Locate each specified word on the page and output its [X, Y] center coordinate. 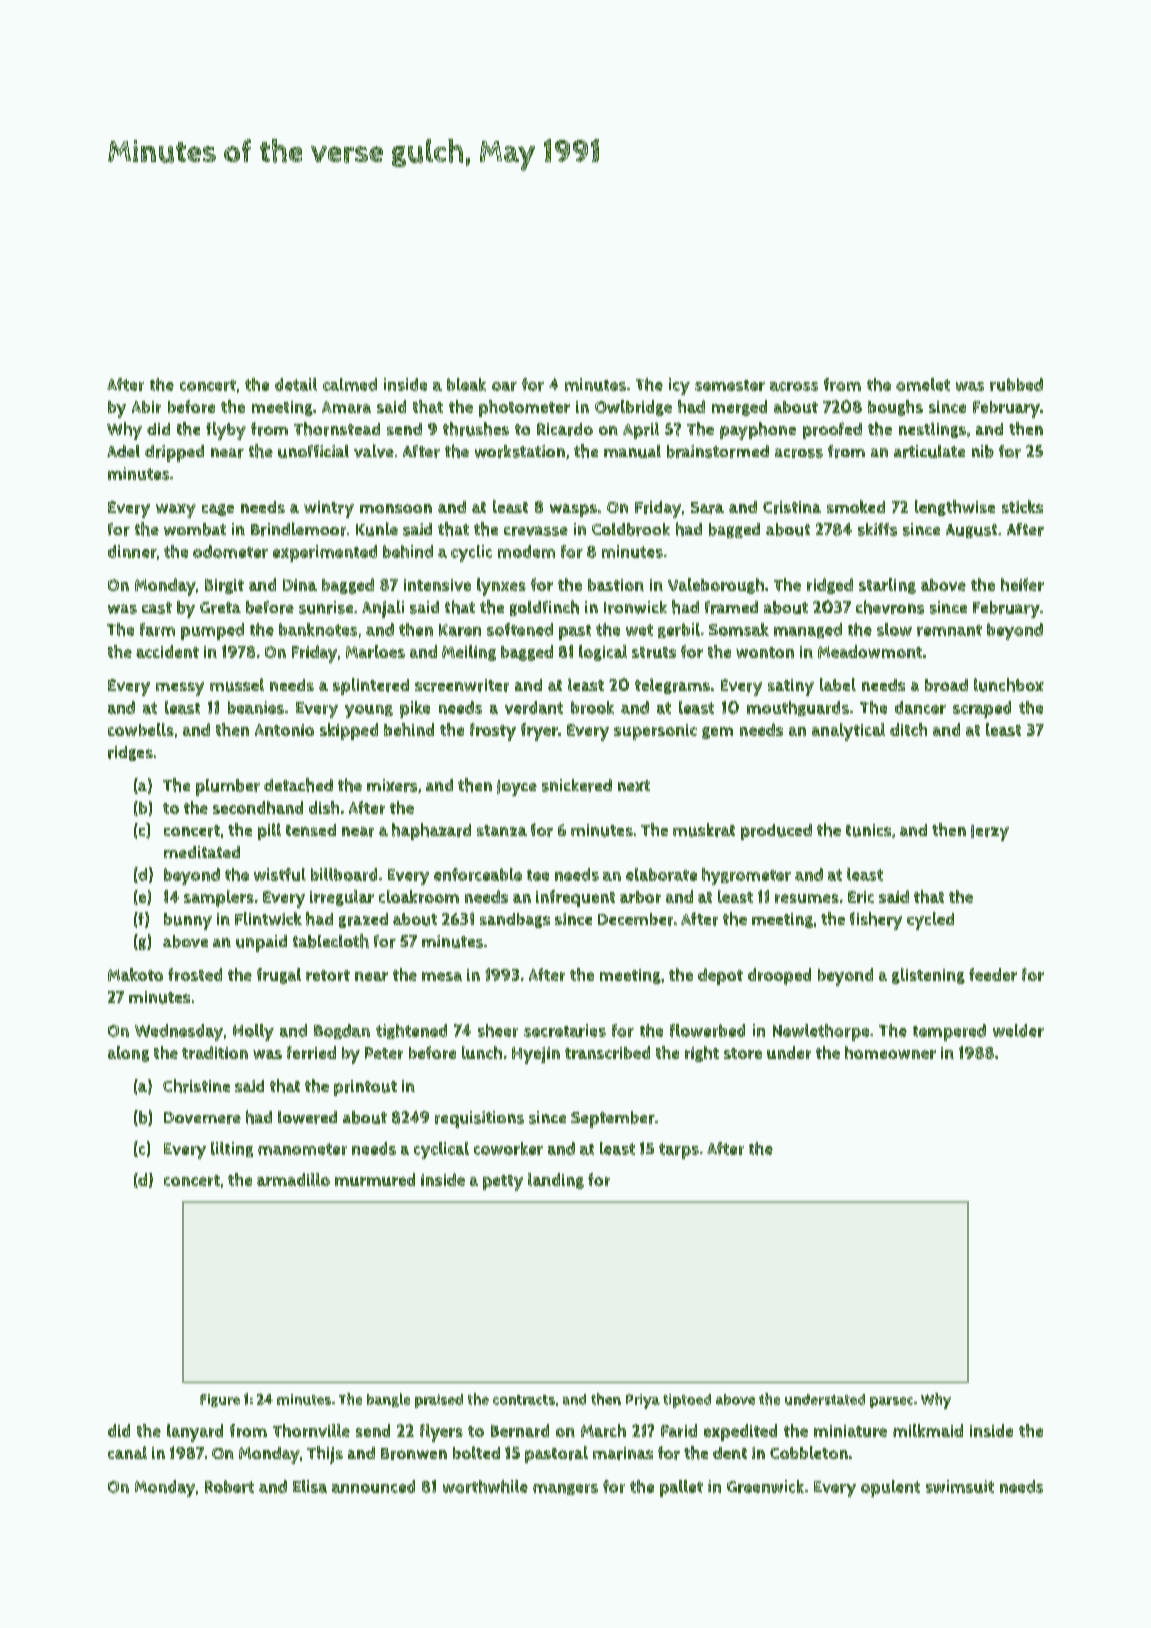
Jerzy [990, 833]
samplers [219, 898]
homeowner [890, 1052]
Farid [679, 1430]
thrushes [476, 429]
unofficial [313, 451]
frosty [493, 732]
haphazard [431, 831]
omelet [923, 384]
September [613, 1119]
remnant [949, 630]
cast [157, 608]
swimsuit [960, 1486]
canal [127, 1452]
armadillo [293, 1179]
